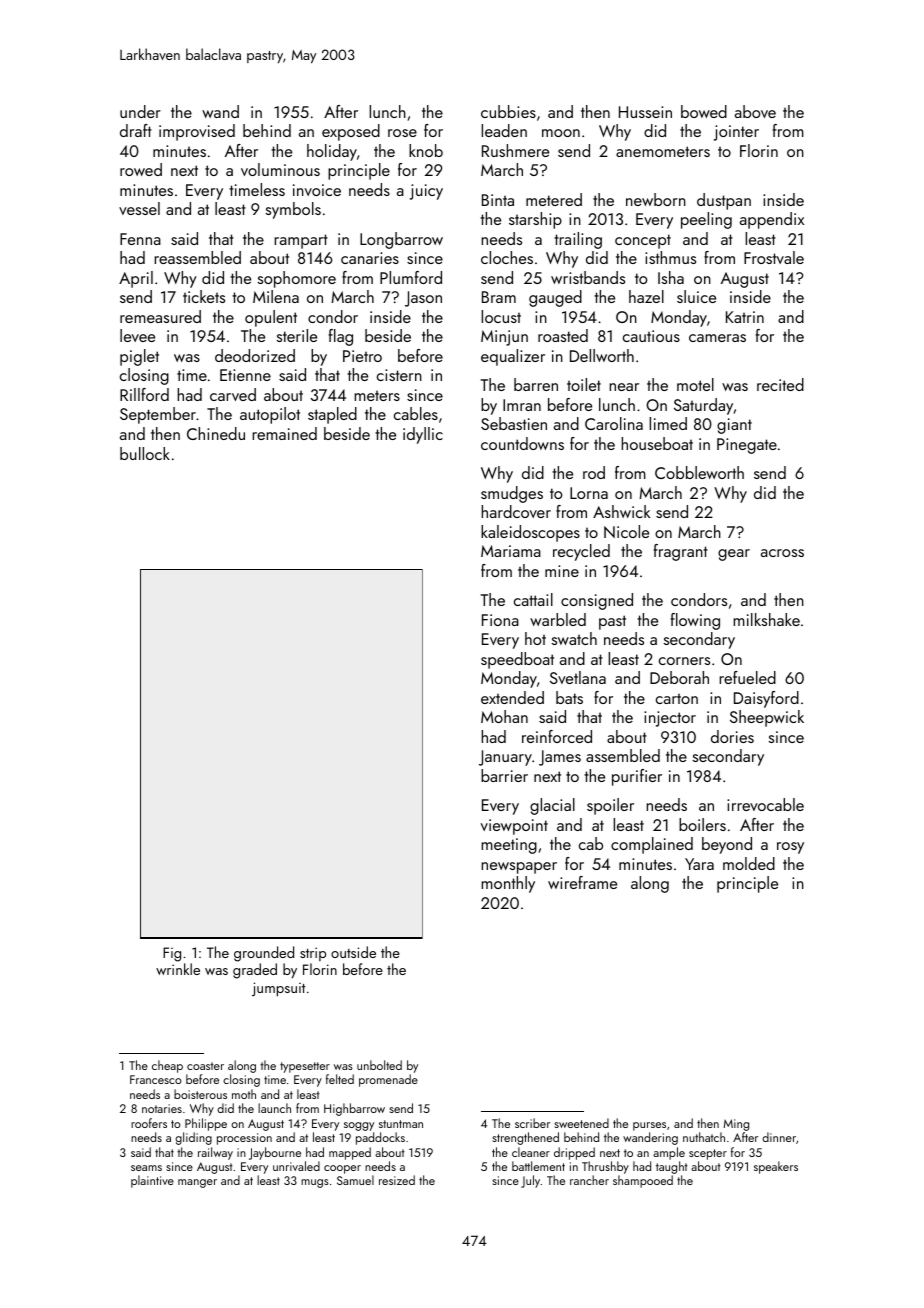 The width and height of the document is (924, 1308). What do you see at coordinates (505, 758) in the document?
I see `January` at bounding box center [505, 758].
